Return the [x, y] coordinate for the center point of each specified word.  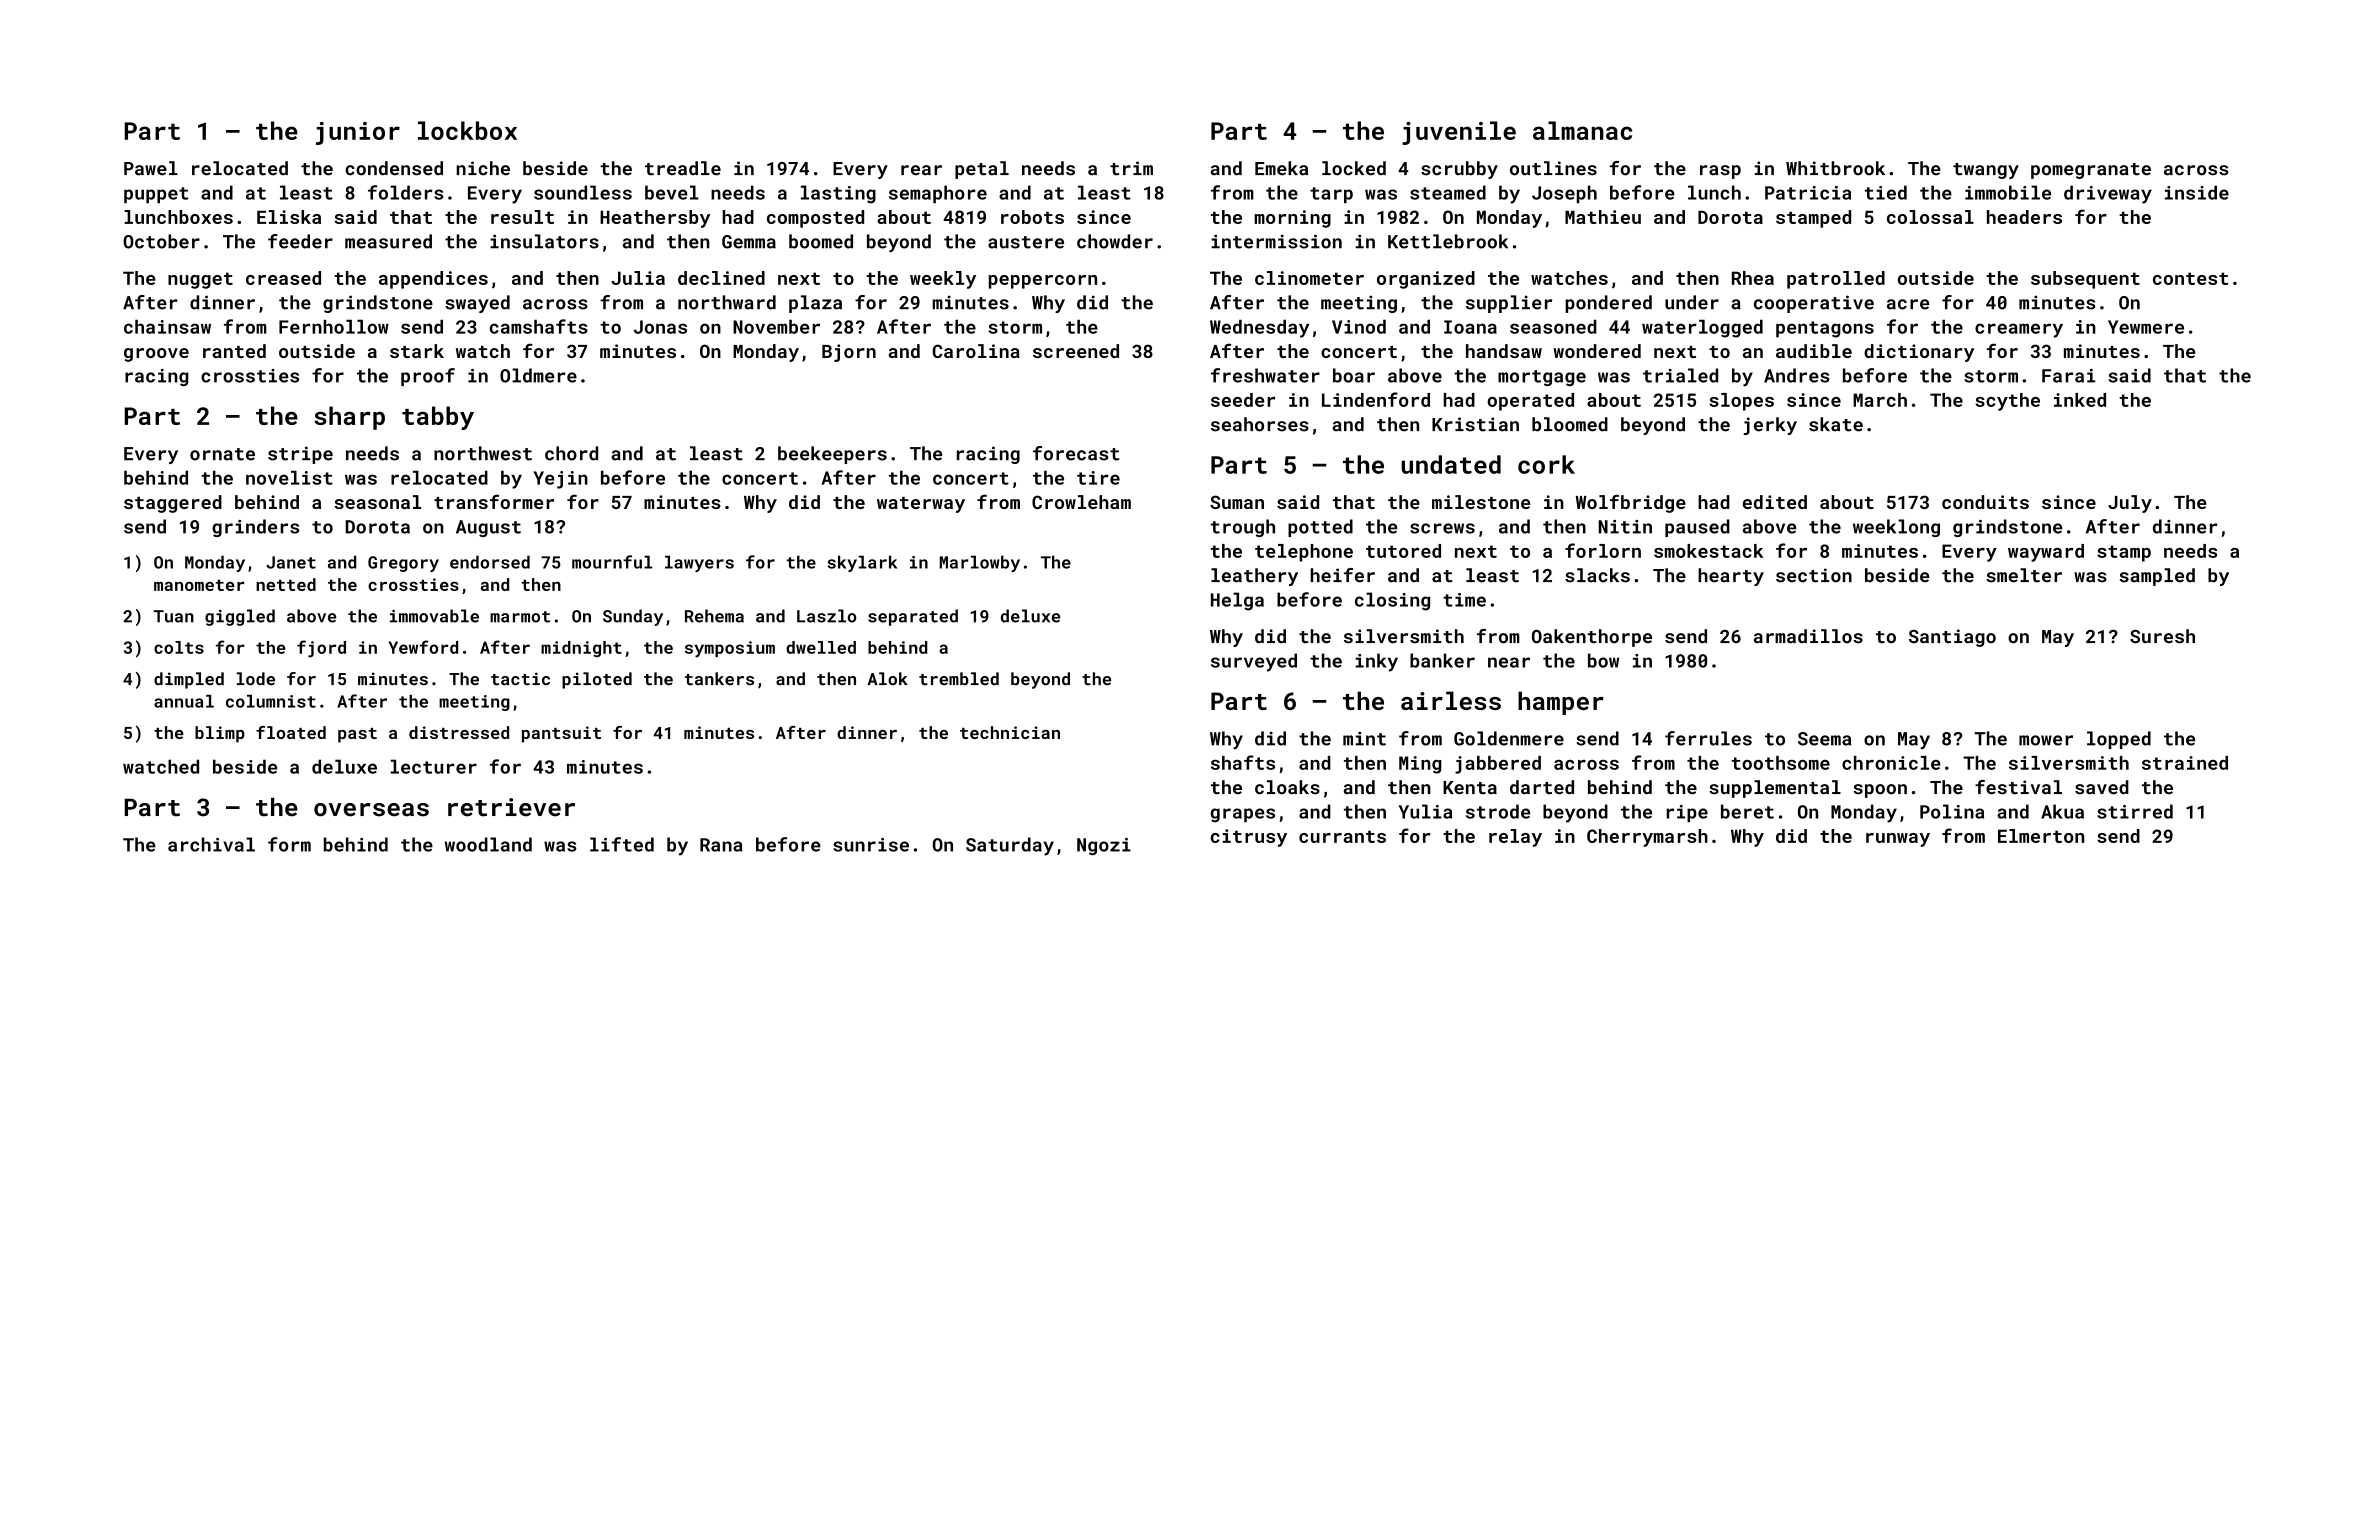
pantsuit [561, 734]
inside [2197, 192]
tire [1098, 478]
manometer [199, 585]
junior [358, 133]
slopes [1741, 402]
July [2130, 504]
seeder [1243, 400]
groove [156, 355]
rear [921, 170]
